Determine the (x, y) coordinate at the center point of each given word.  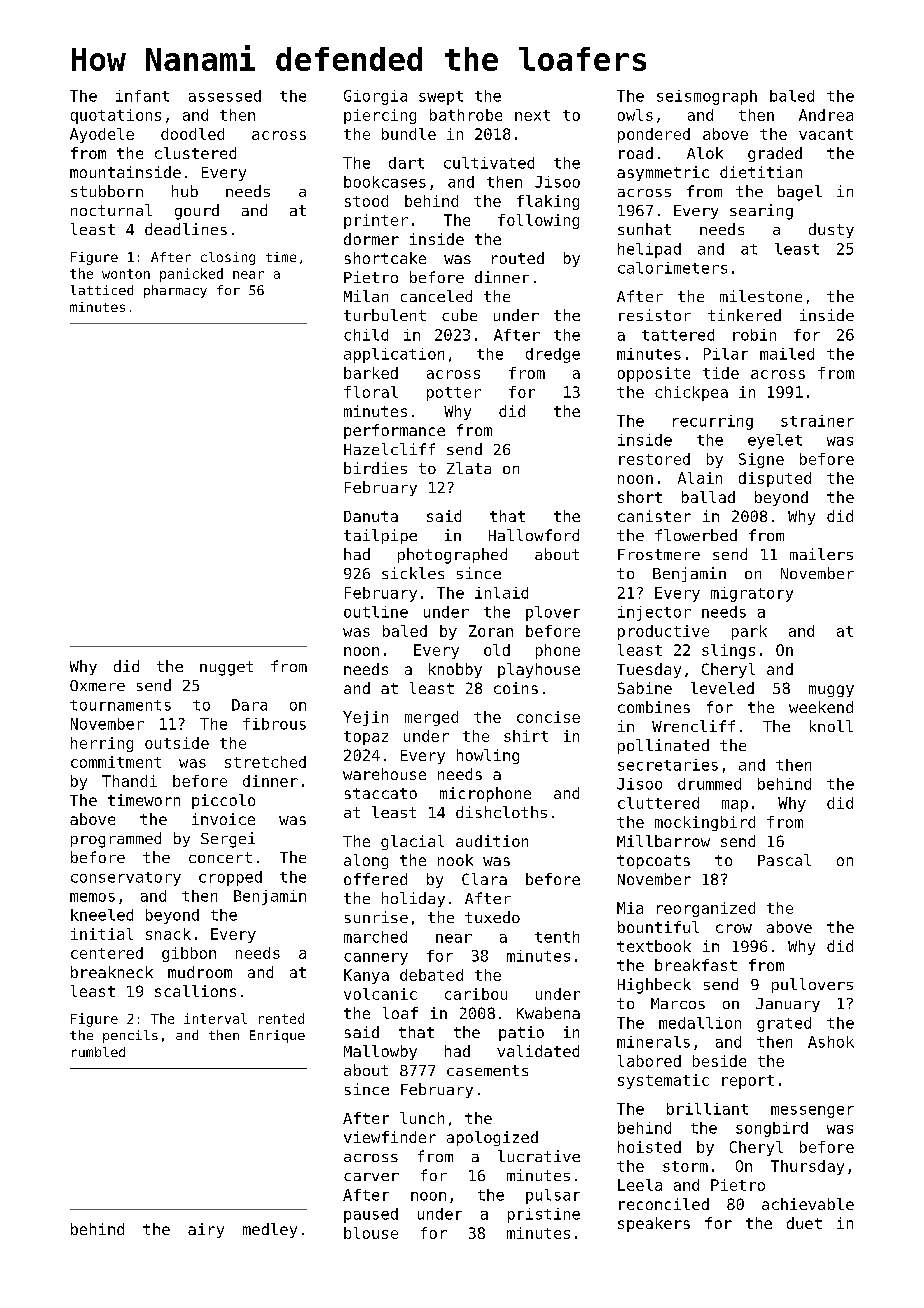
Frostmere (659, 554)
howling (488, 756)
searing (761, 212)
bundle (409, 134)
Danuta (371, 516)
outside (177, 743)
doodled (192, 134)
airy (206, 1230)
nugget (226, 668)
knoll (831, 726)
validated (538, 1051)
